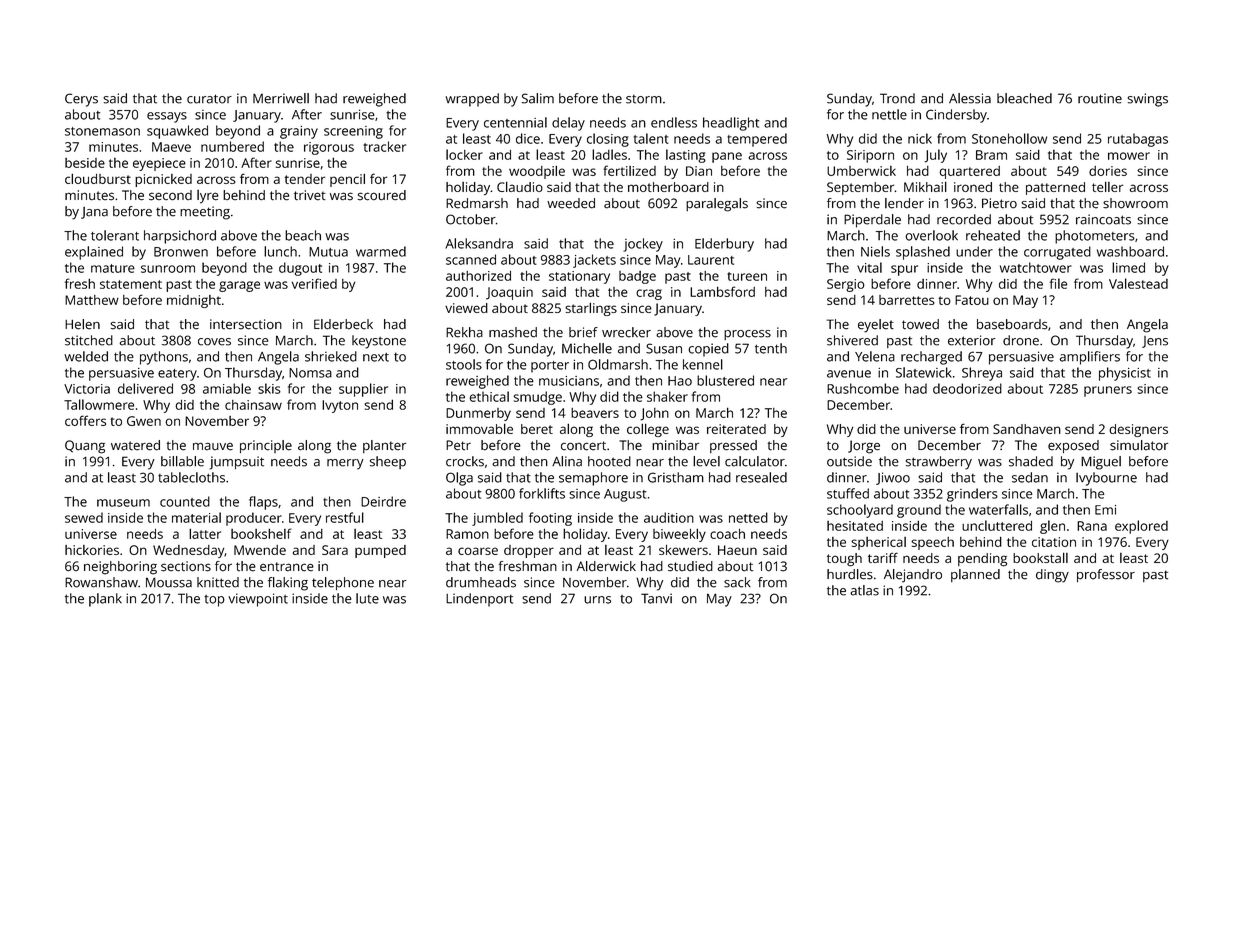 The image size is (1233, 952). I want to click on Quang, so click(85, 447).
